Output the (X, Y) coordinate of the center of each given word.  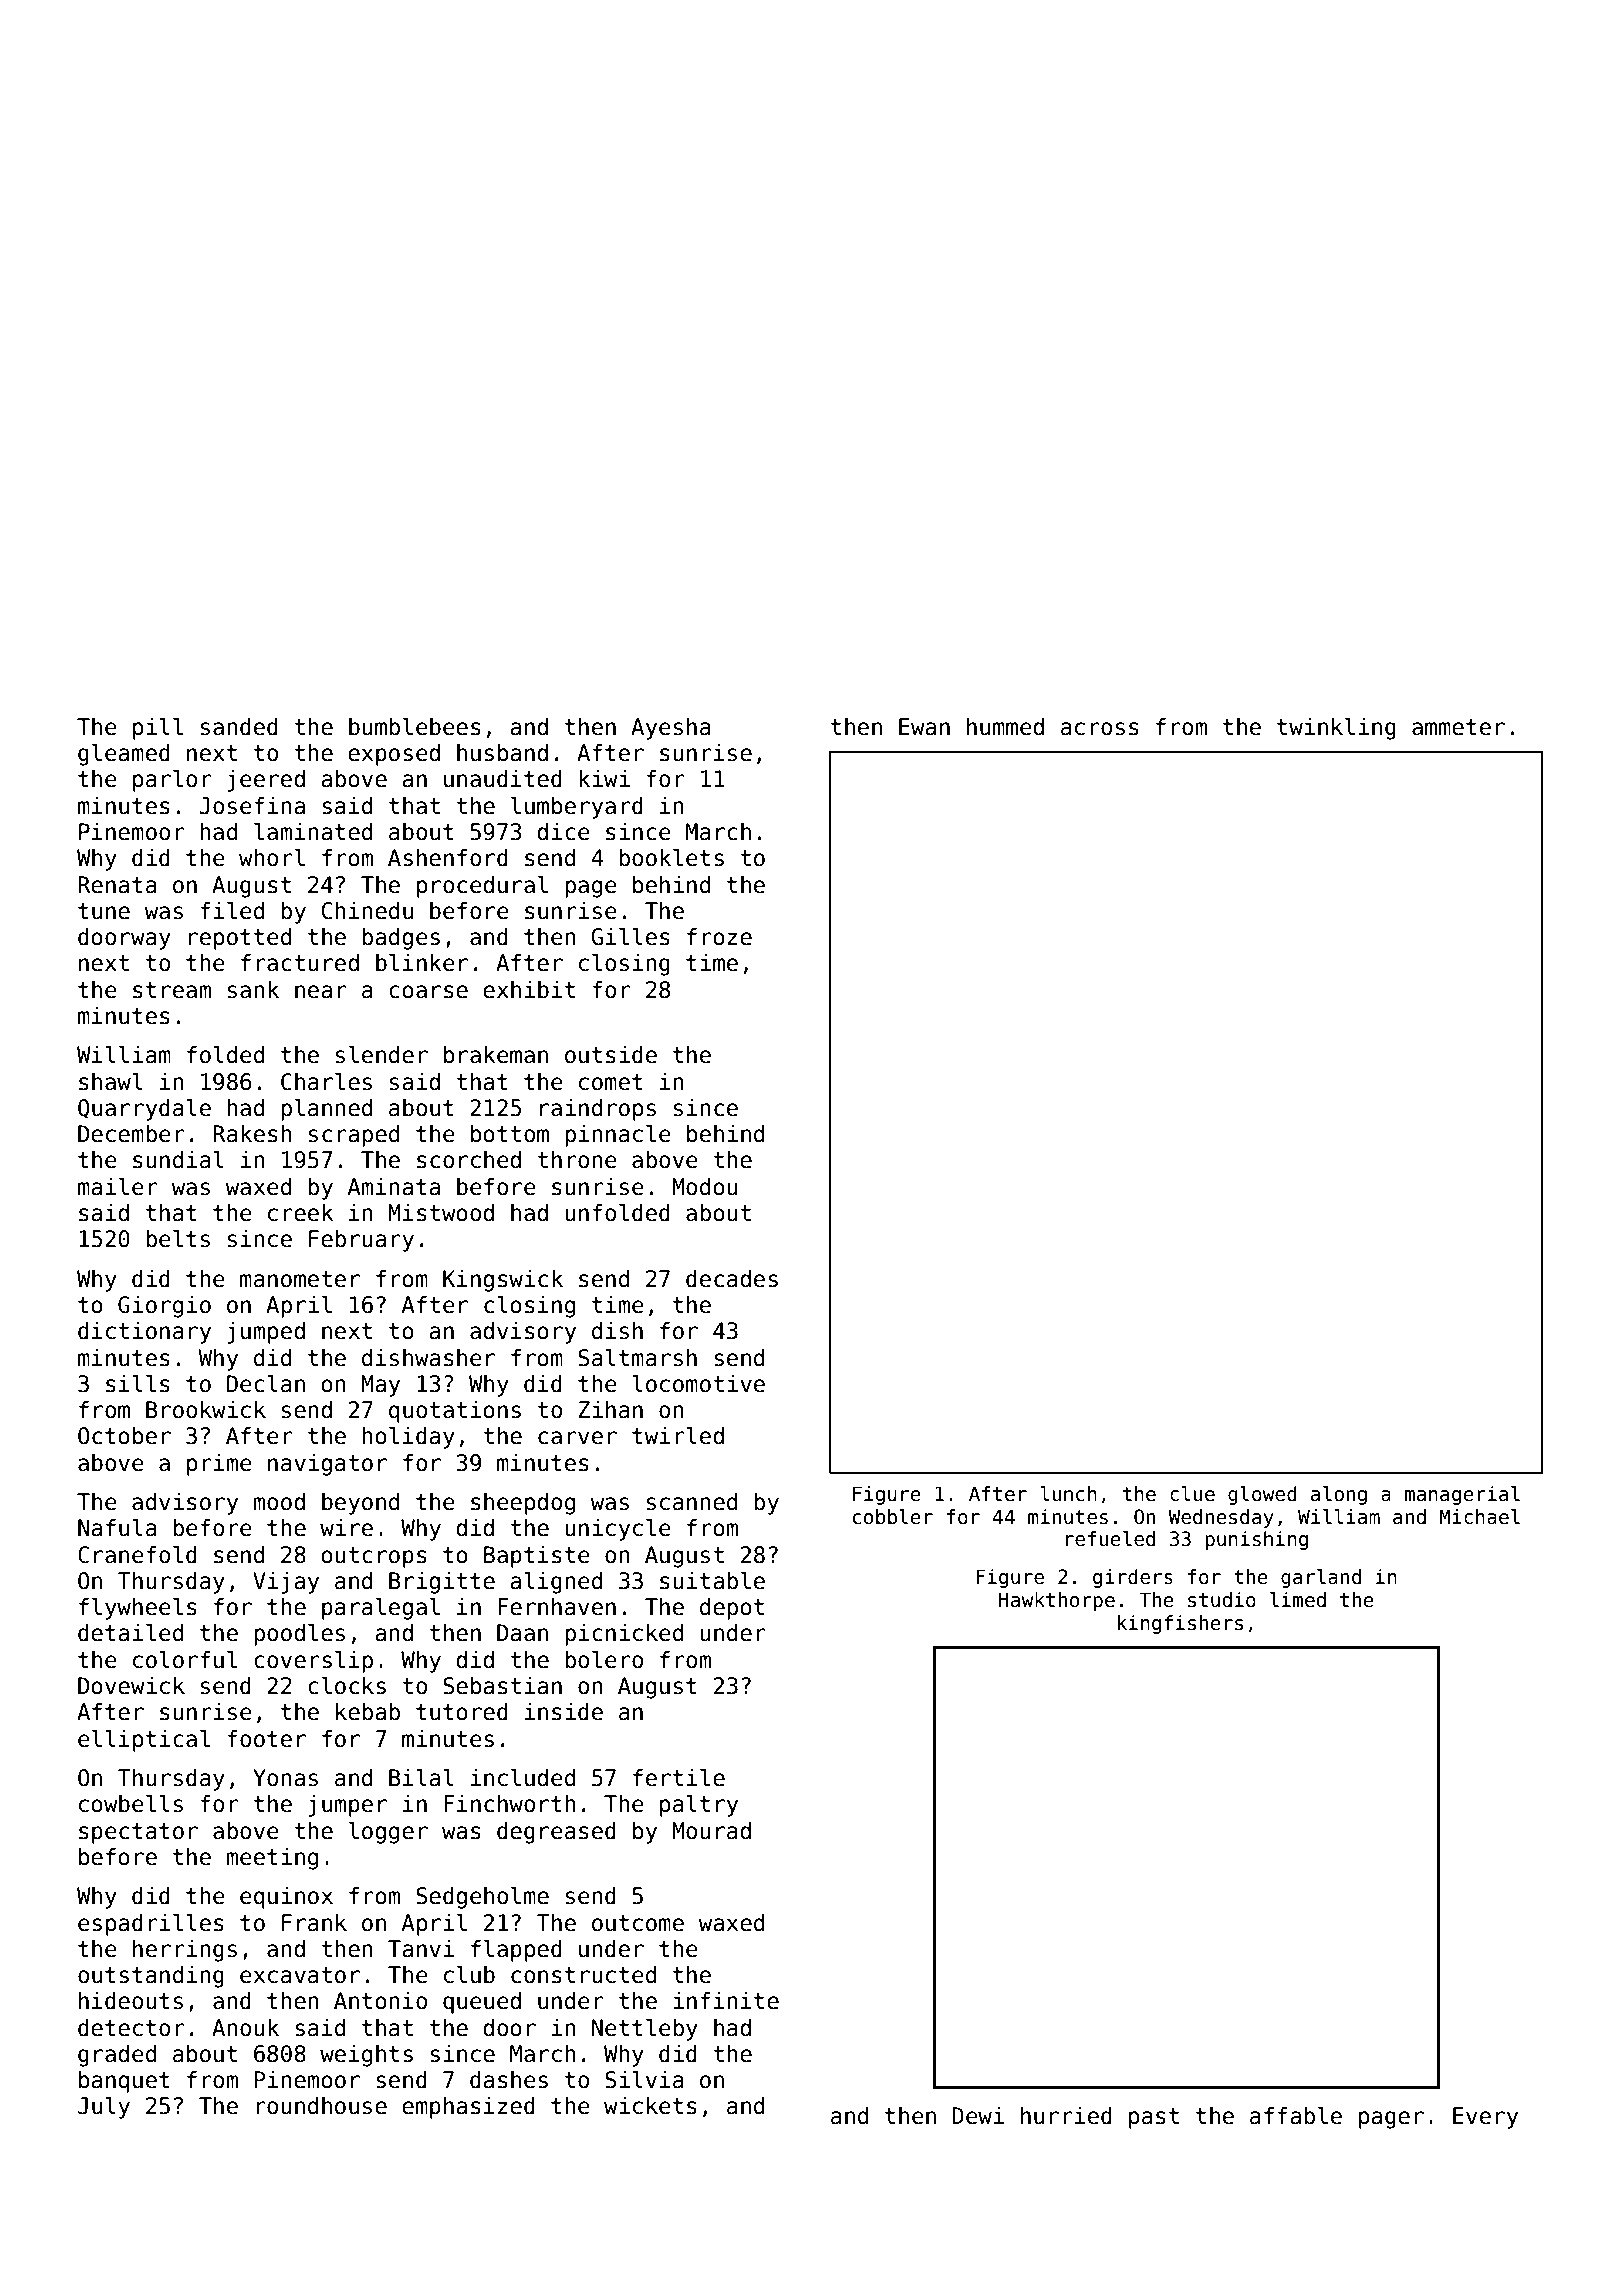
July (104, 2108)
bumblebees (415, 727)
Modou (705, 1187)
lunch (1069, 1494)
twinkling (1336, 729)
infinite (726, 2001)
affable (1296, 2116)
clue (1192, 1494)
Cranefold (137, 1555)
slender (382, 1055)
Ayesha (671, 729)
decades (732, 1279)
